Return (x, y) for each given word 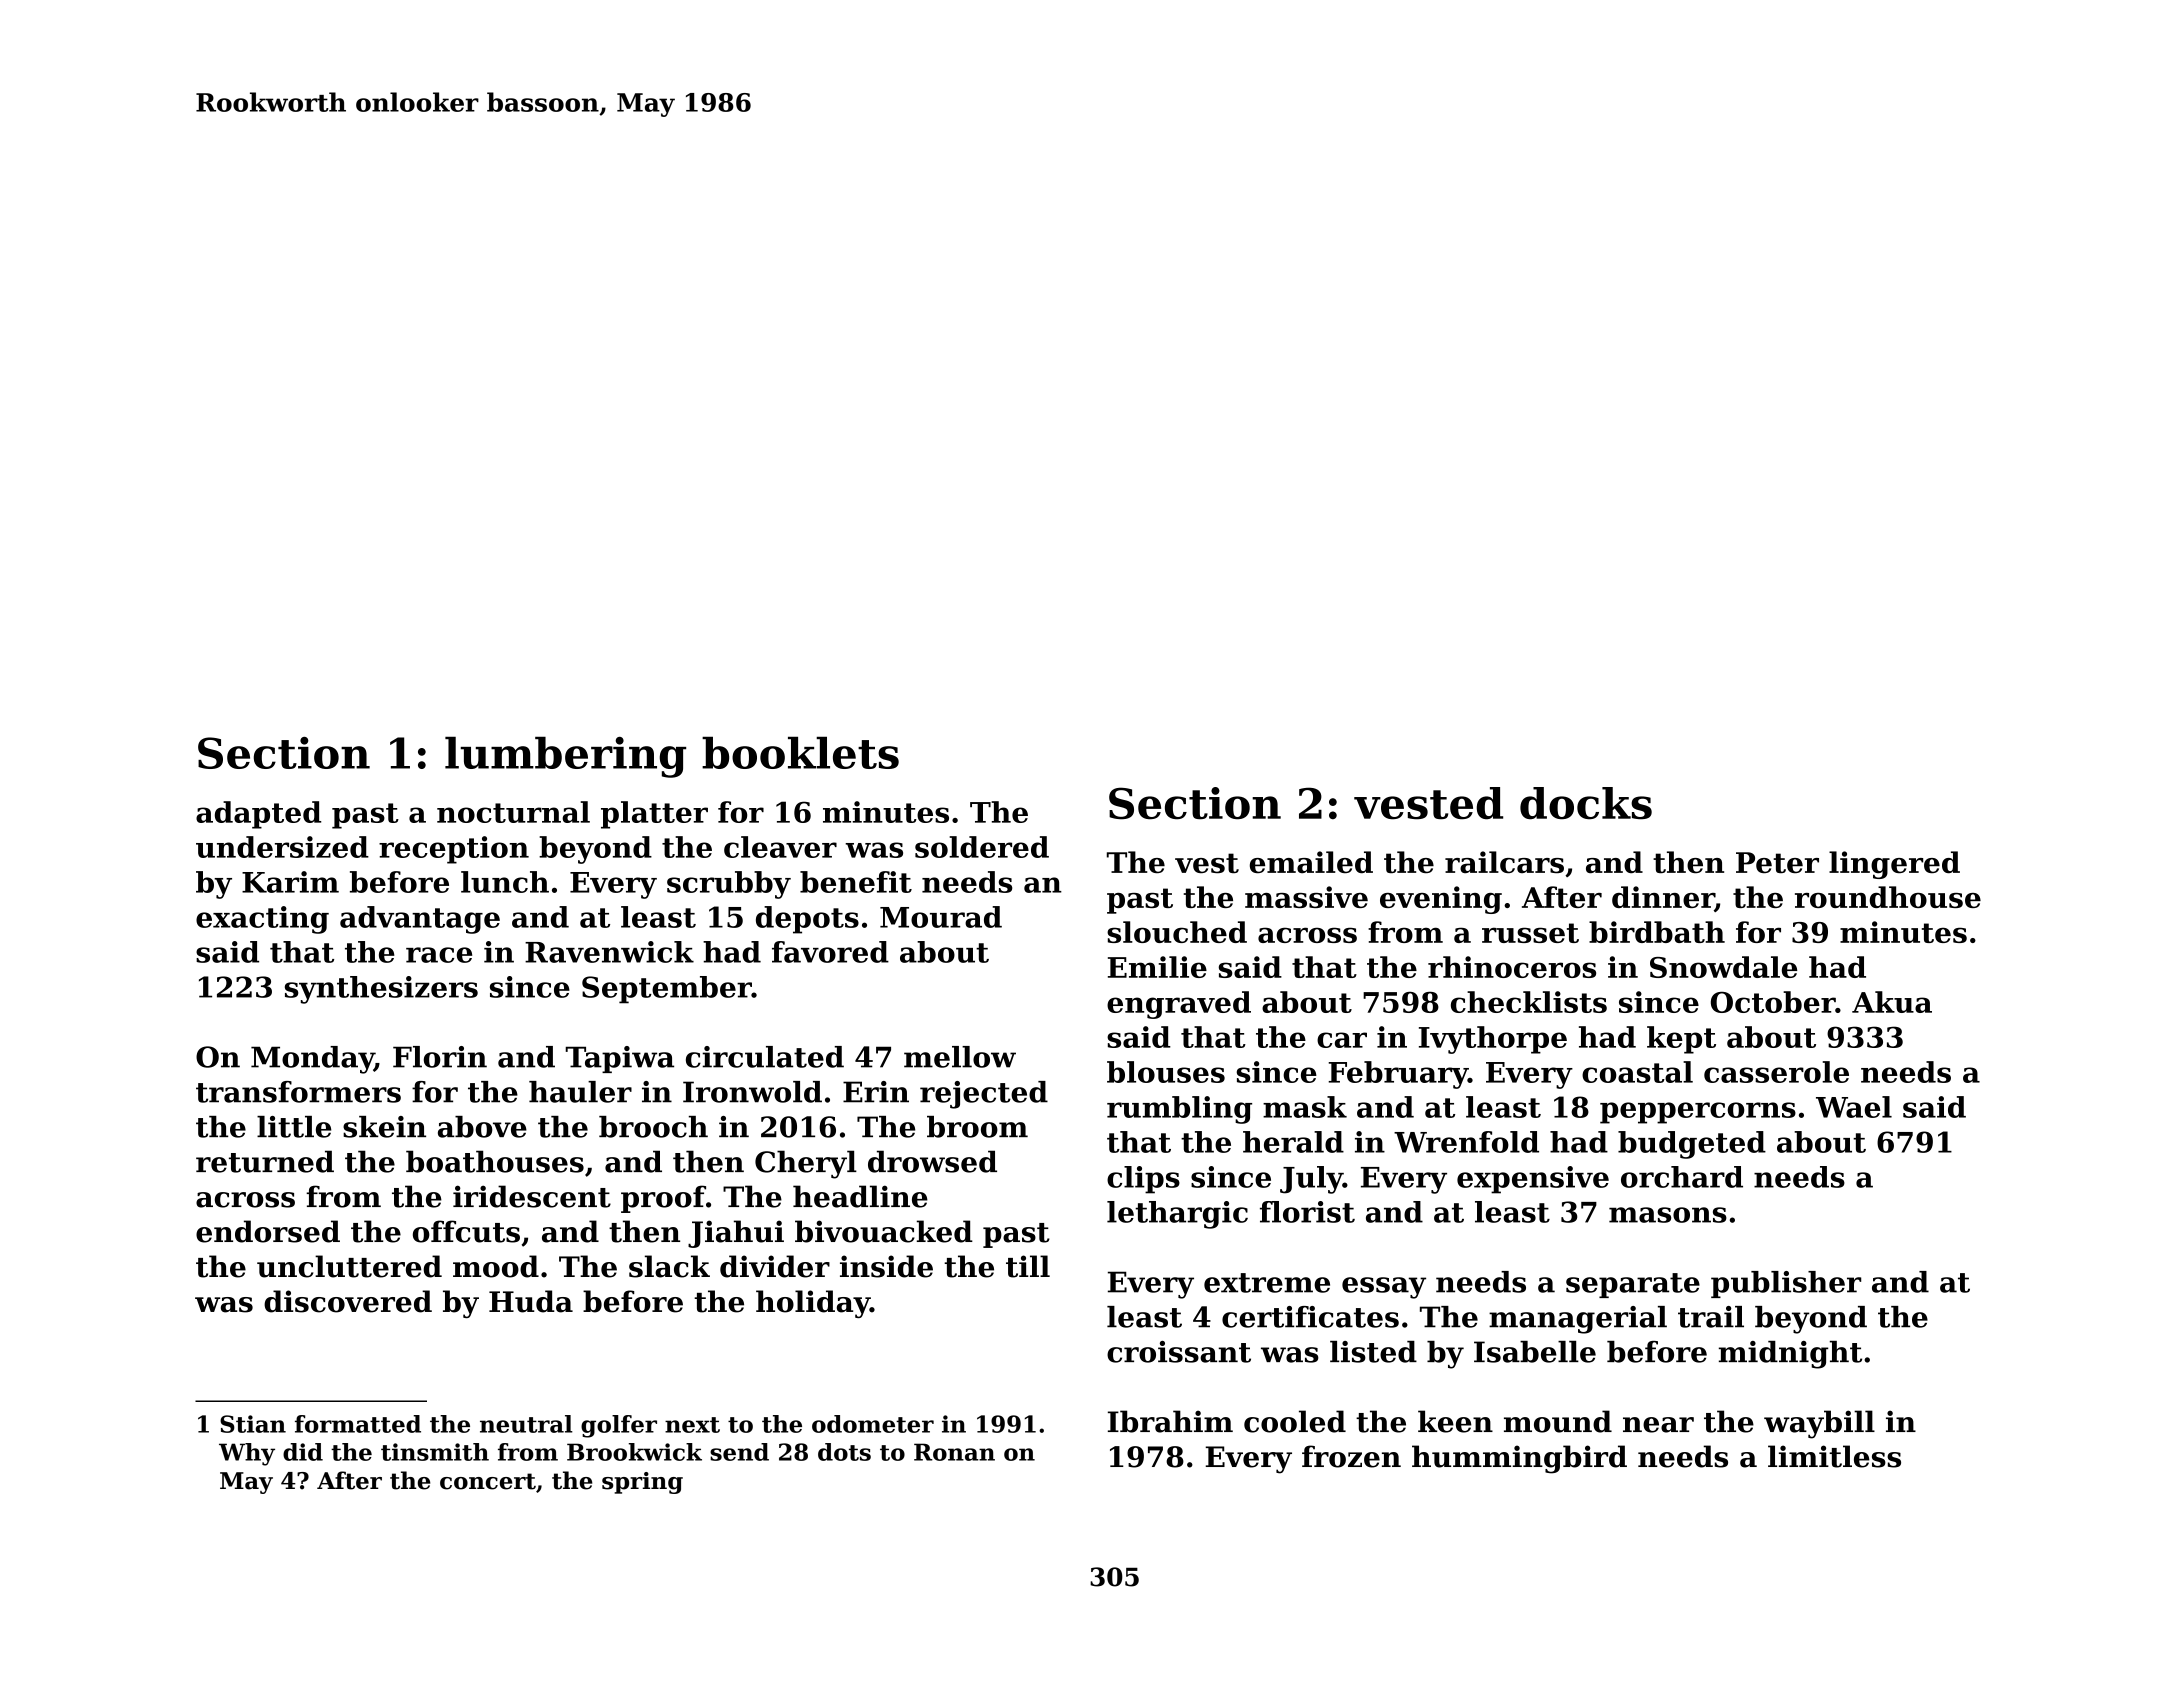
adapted (258, 815)
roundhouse (1888, 897)
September (667, 990)
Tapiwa (620, 1059)
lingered (1894, 865)
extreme (1267, 1283)
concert (488, 1481)
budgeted (1692, 1145)
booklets (800, 753)
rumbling (1179, 1110)
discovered (348, 1301)
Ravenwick (609, 952)
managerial (1578, 1320)
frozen (1351, 1456)
